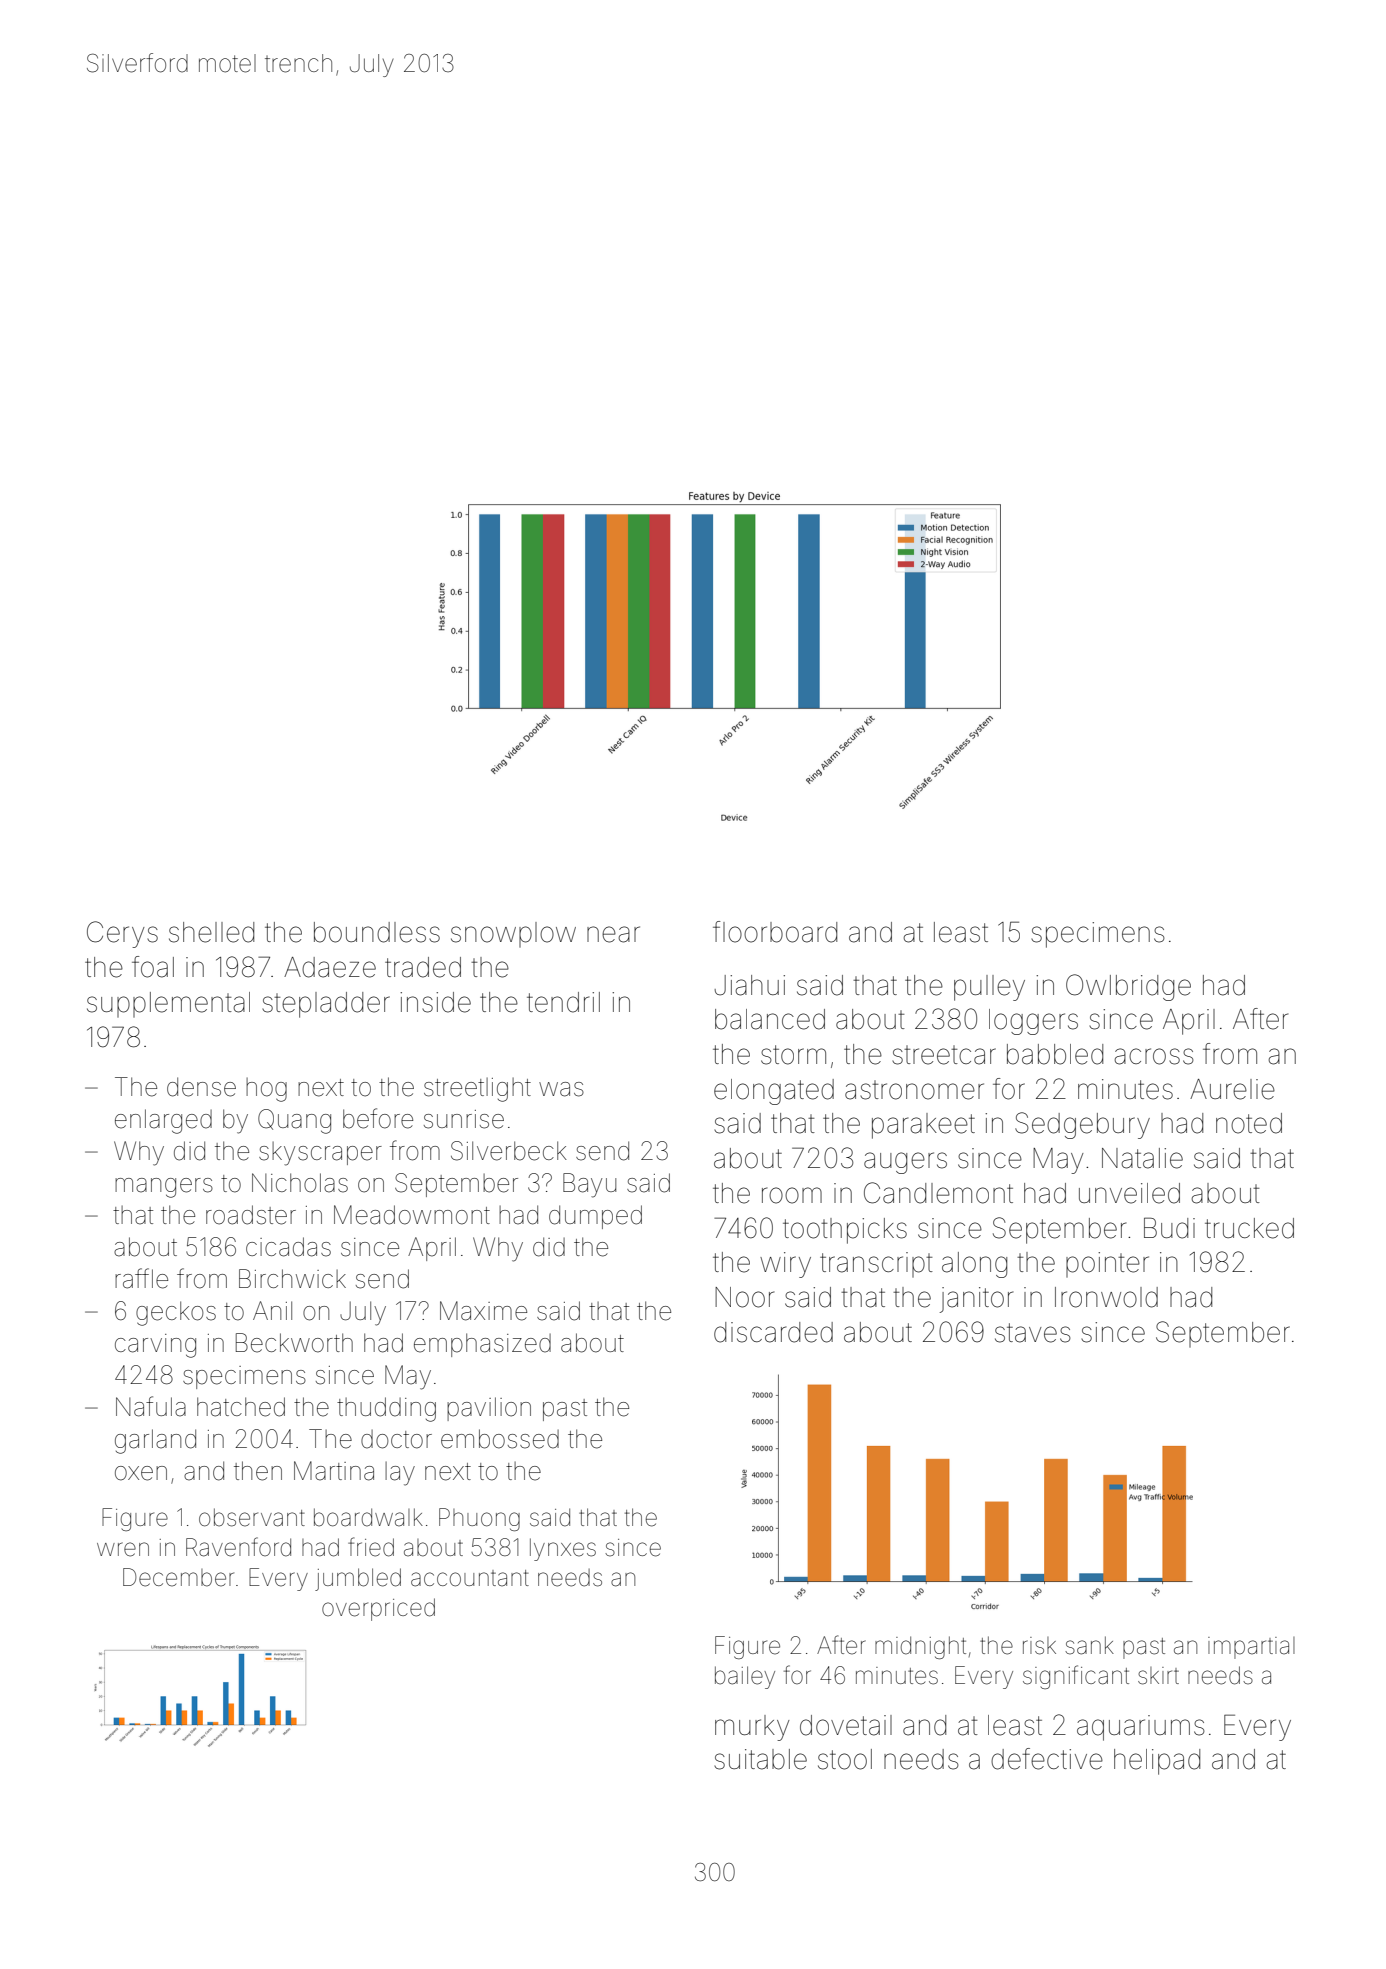 This document has width=1386, height=1969. Describe the element at coordinates (266, 1090) in the document. I see `hog` at that location.
